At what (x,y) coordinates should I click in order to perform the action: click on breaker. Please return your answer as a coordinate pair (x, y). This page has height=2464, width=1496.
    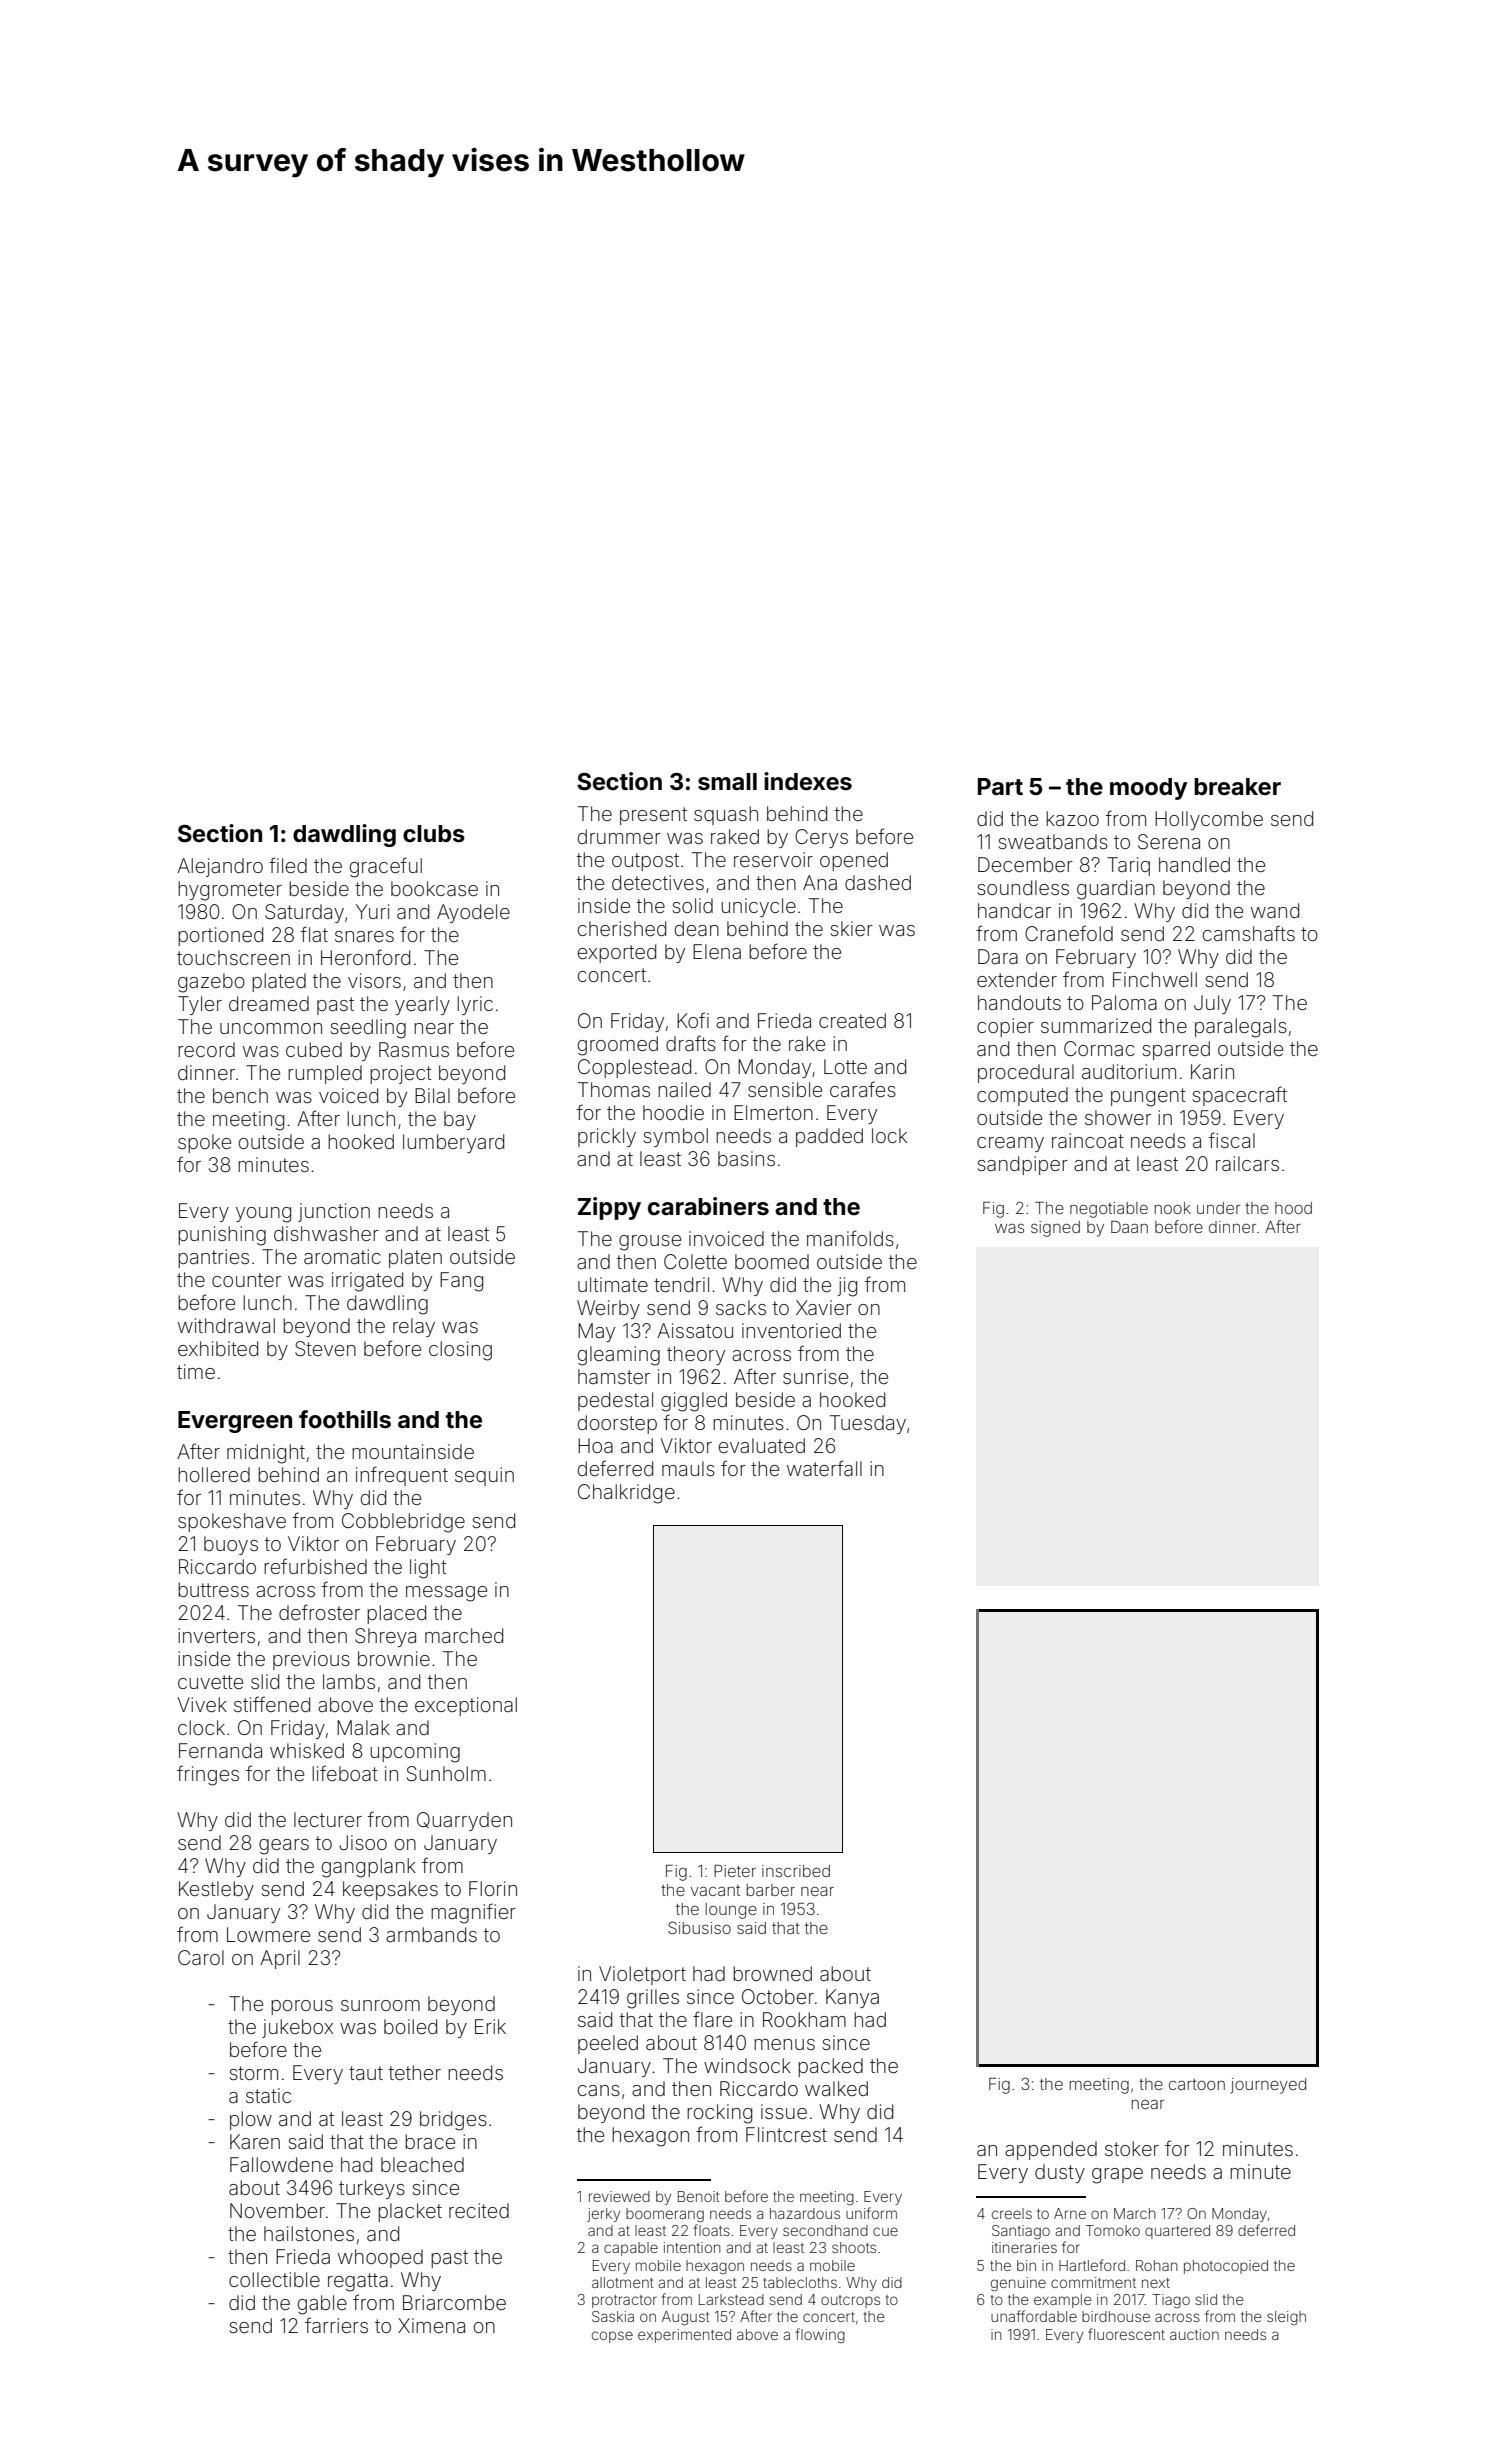
    Looking at the image, I should click on (1237, 787).
